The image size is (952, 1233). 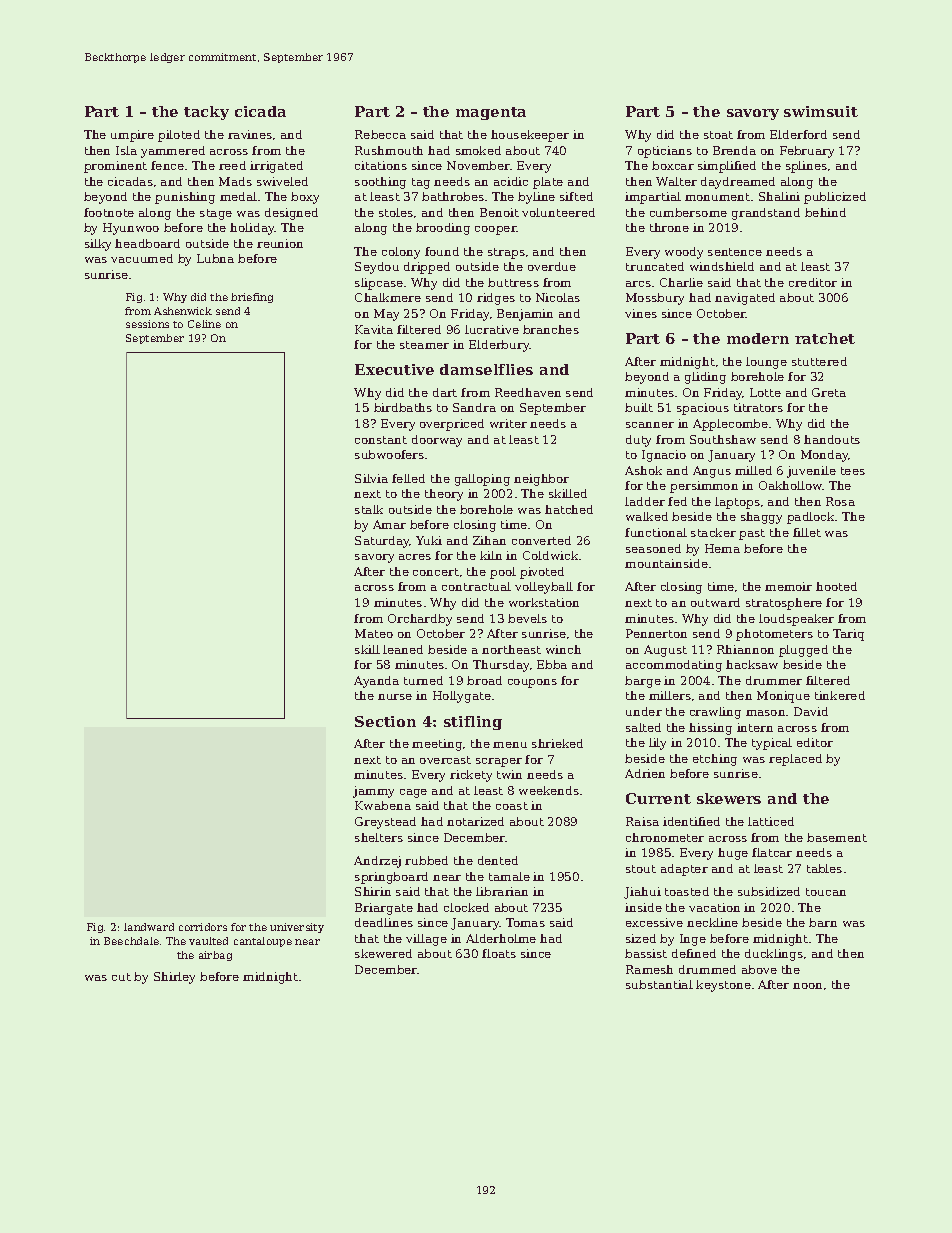 What do you see at coordinates (424, 345) in the image?
I see `steamer` at bounding box center [424, 345].
